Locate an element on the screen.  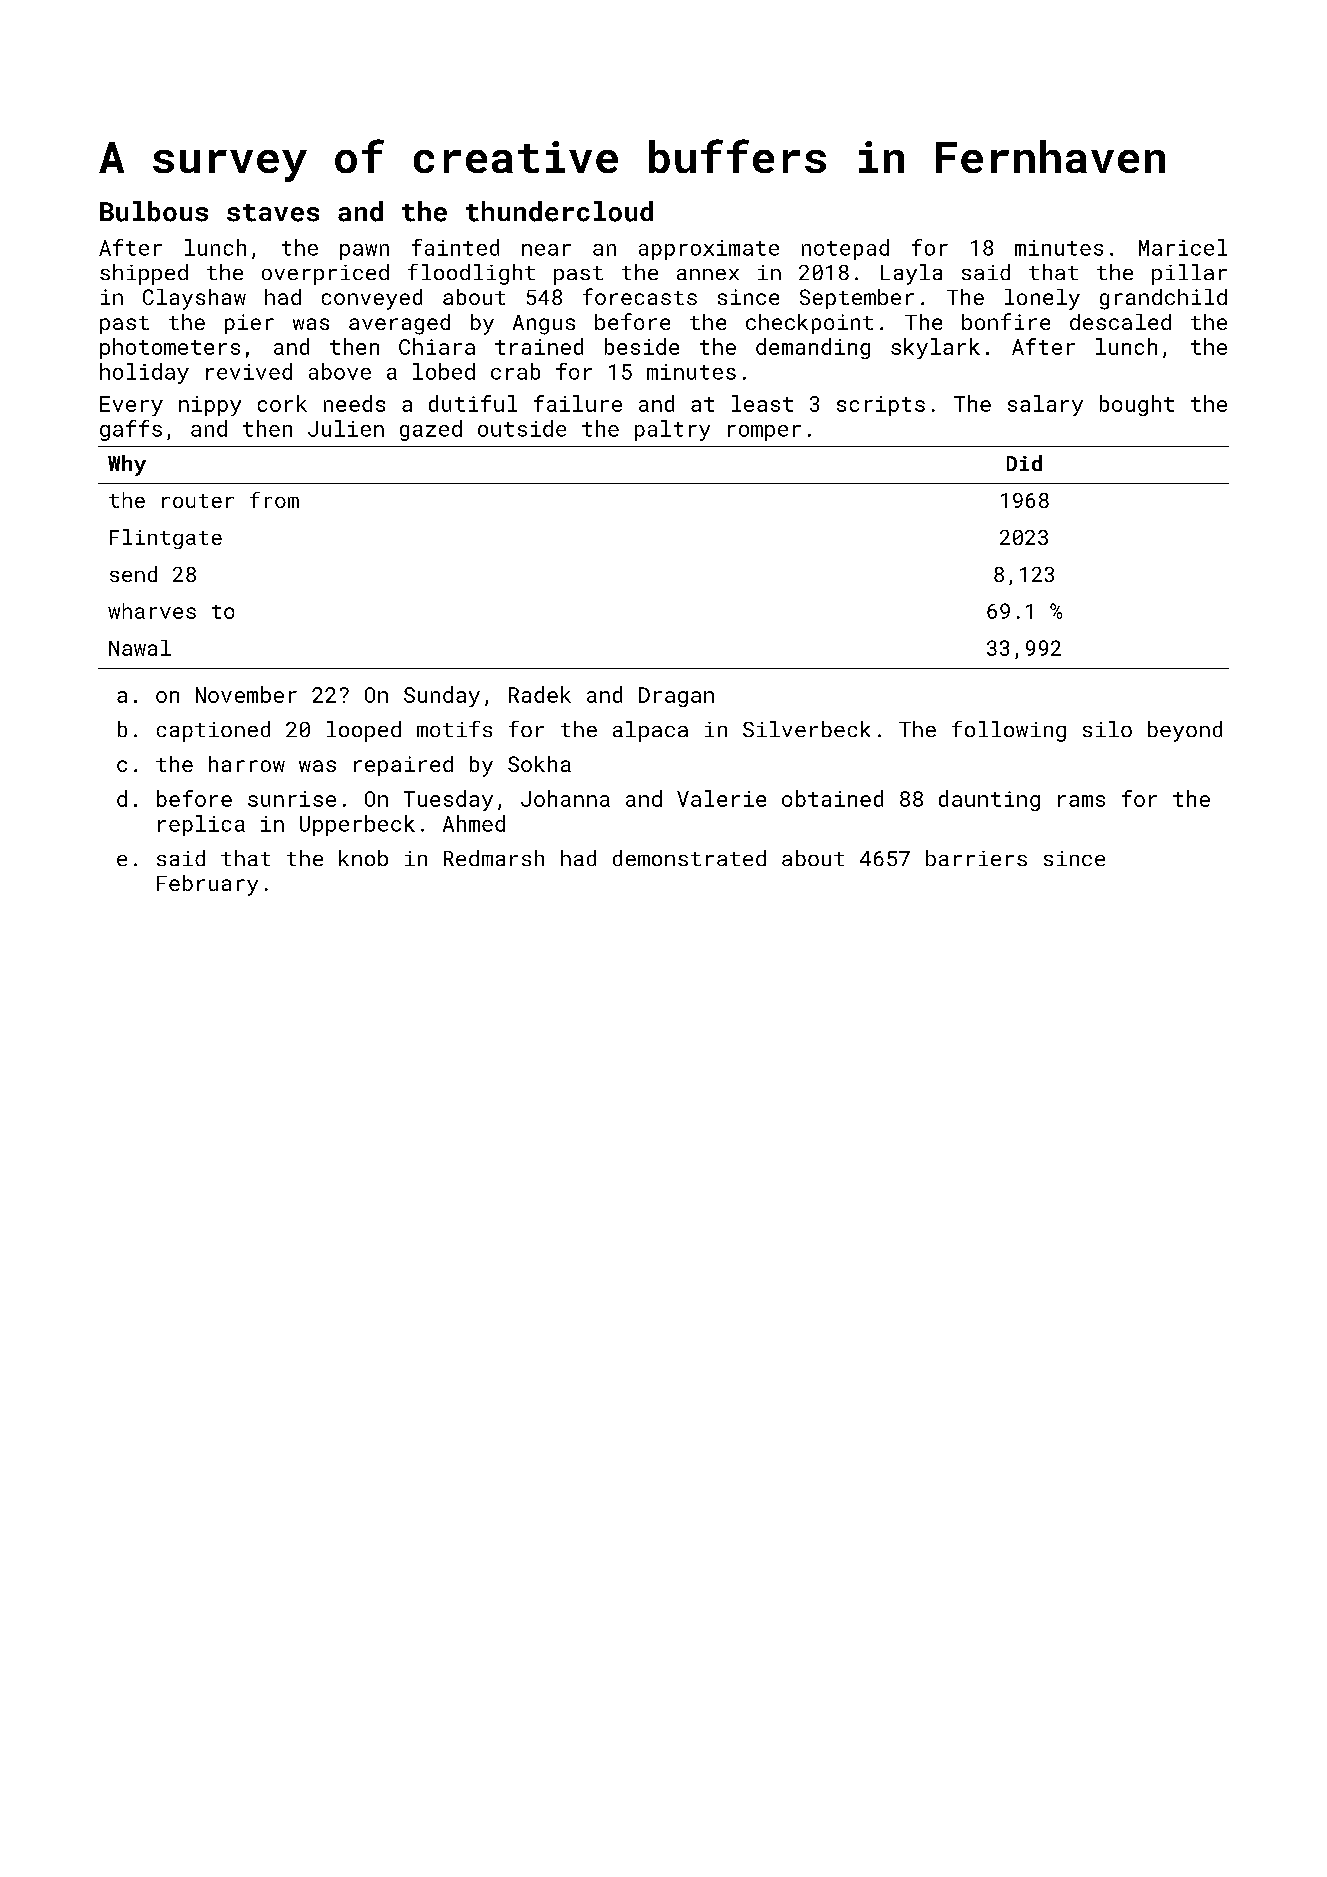
staves is located at coordinates (273, 213).
